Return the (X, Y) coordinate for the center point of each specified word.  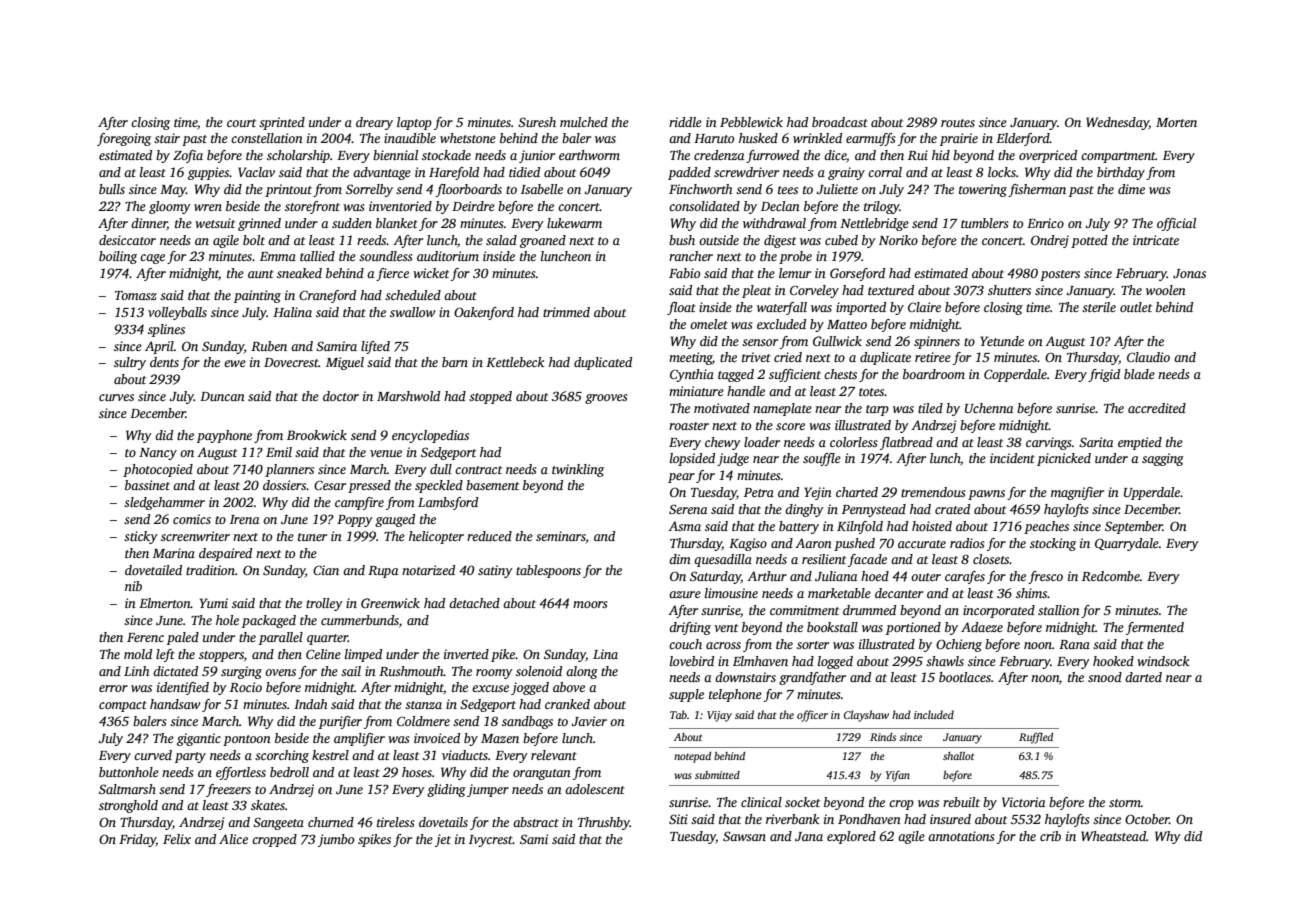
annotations (961, 836)
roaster (689, 426)
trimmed (566, 312)
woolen (1166, 290)
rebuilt (961, 802)
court (241, 123)
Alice (233, 839)
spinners (937, 342)
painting (257, 296)
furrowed (772, 156)
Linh (136, 671)
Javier (589, 721)
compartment (1118, 157)
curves (116, 397)
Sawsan (744, 836)
